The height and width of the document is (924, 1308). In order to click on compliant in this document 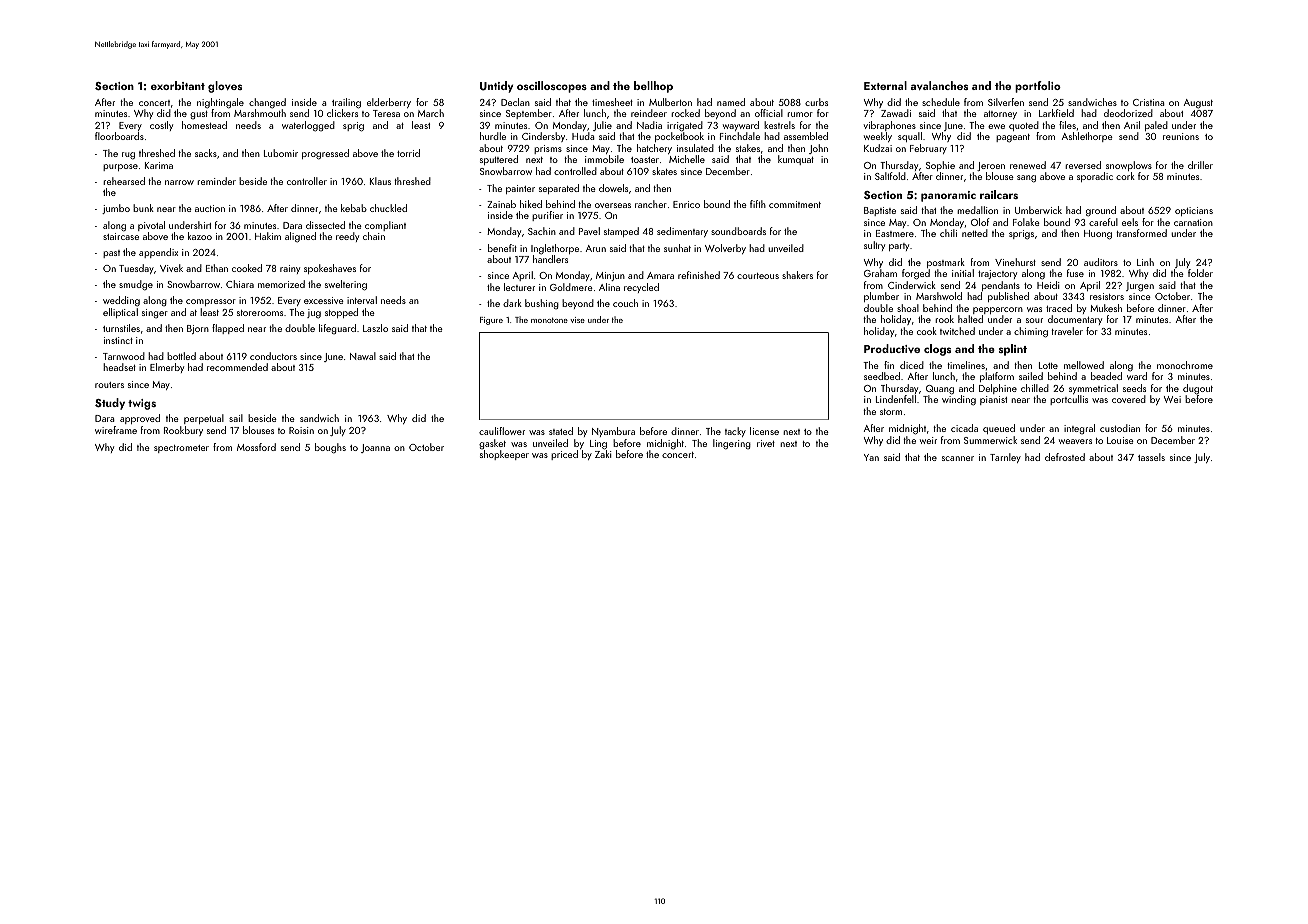, I will do `click(385, 226)`.
